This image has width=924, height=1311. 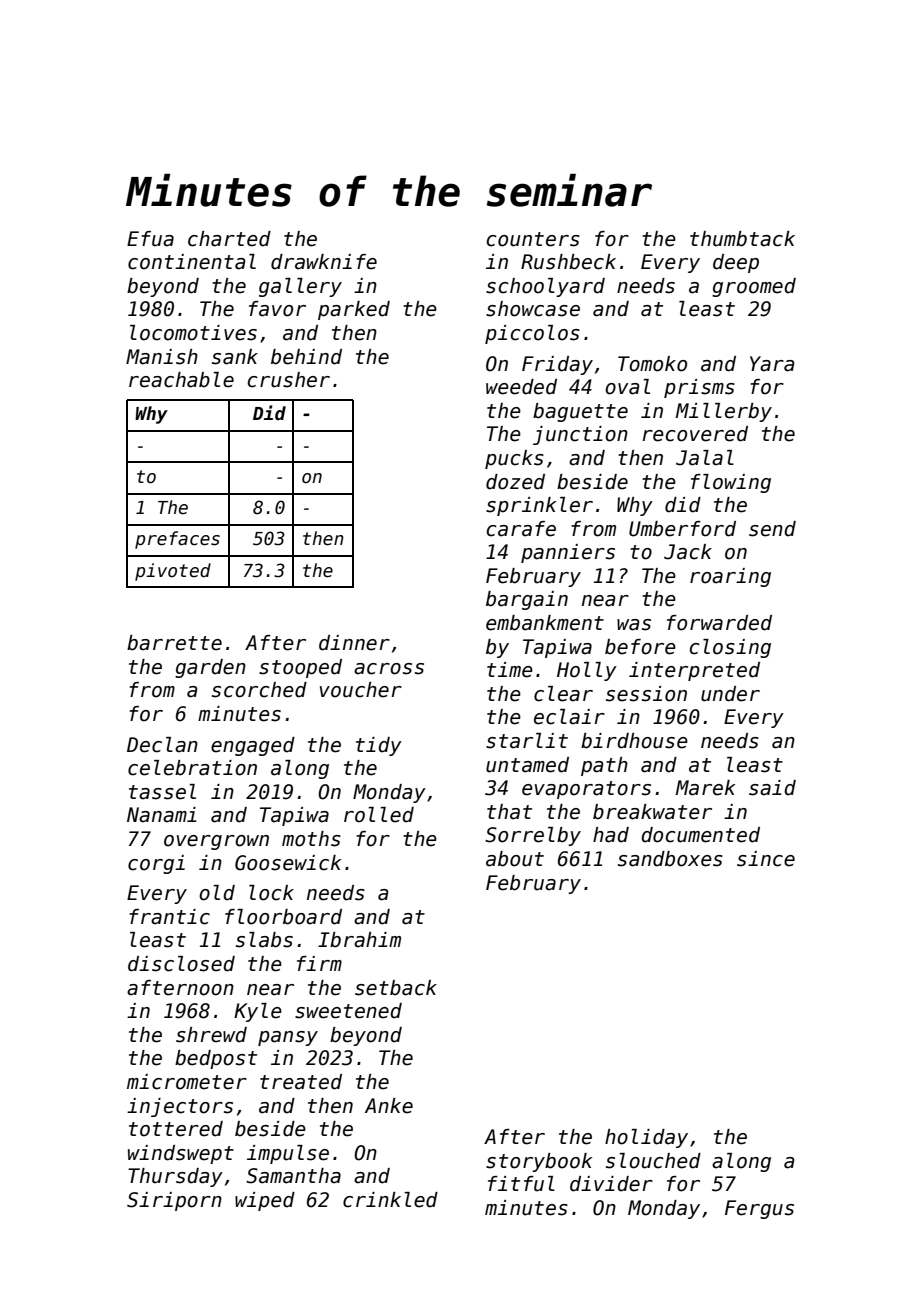 I want to click on rolled, so click(x=379, y=815).
